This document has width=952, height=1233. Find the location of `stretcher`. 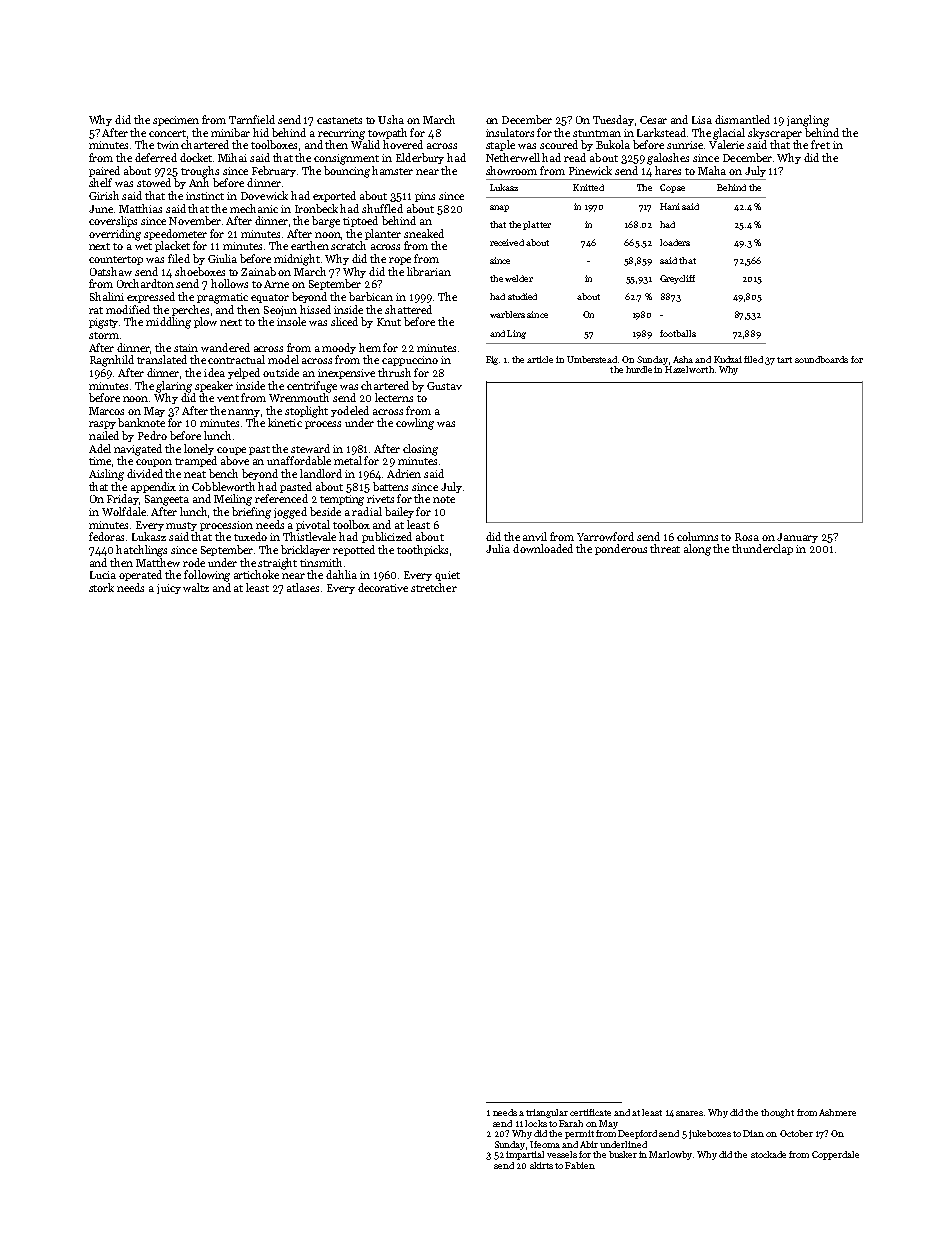

stretcher is located at coordinates (434, 587).
